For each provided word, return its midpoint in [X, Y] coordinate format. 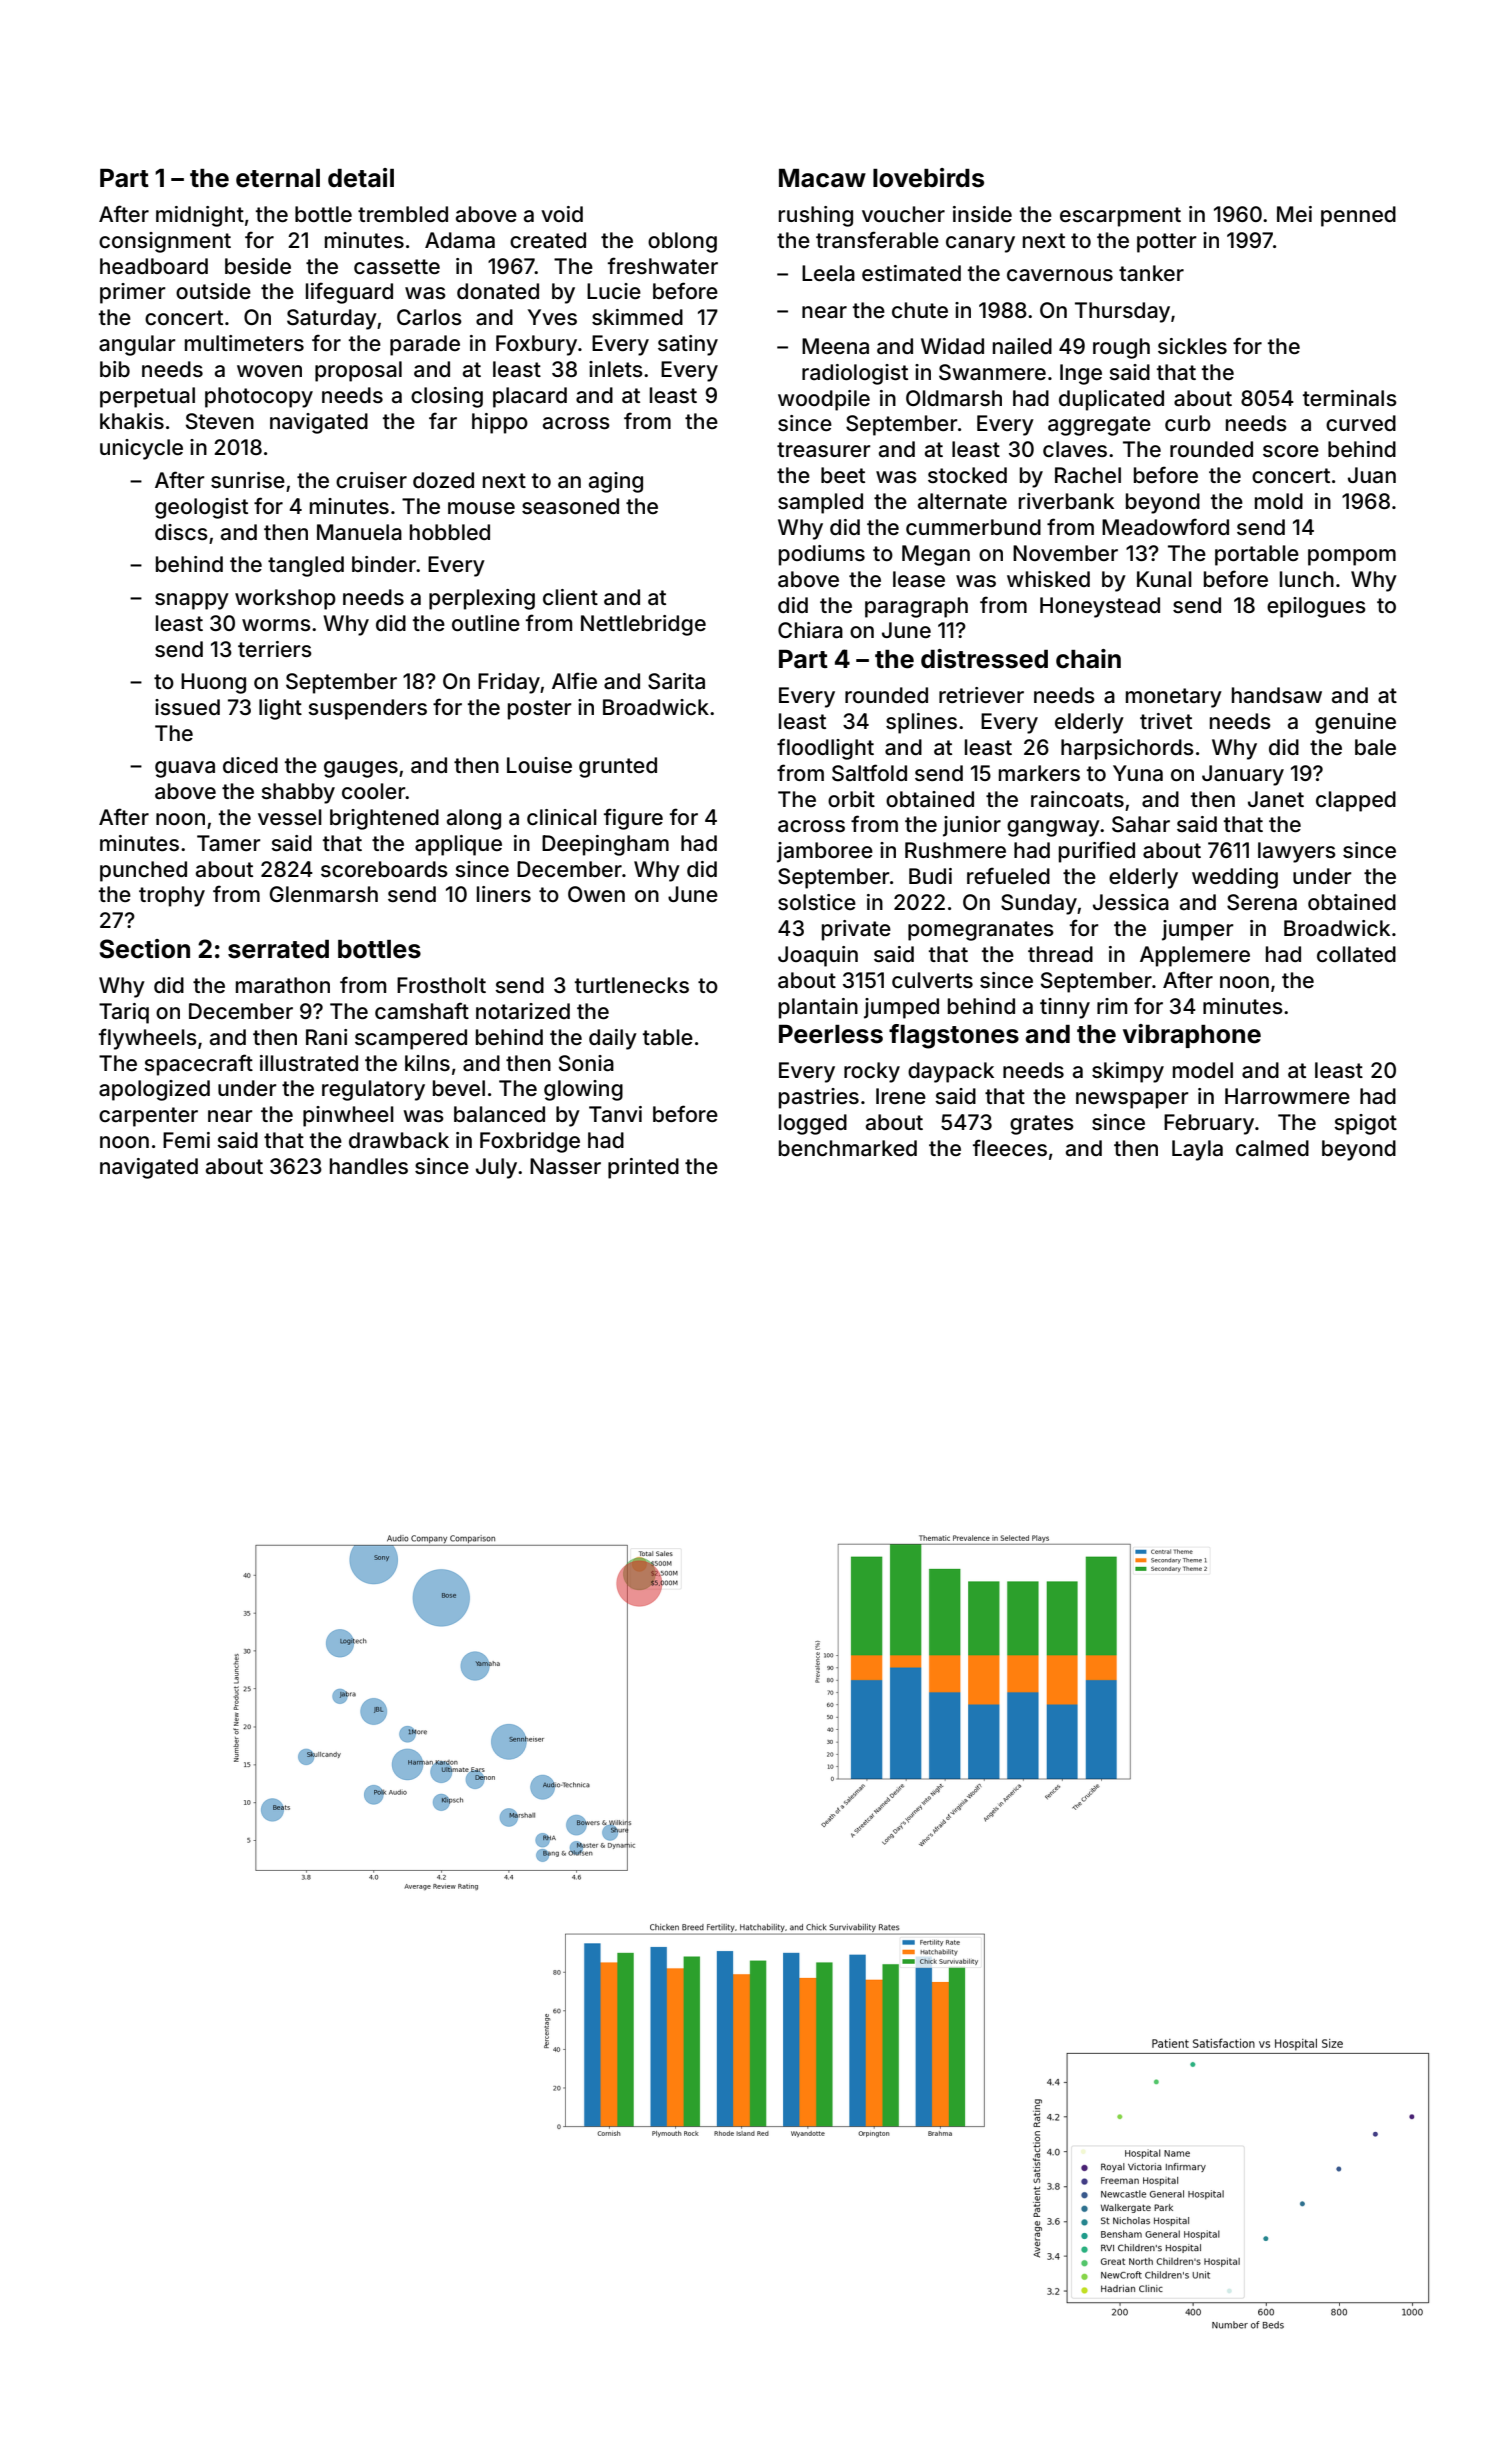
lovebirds [928, 178]
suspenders [367, 709]
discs [181, 532]
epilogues [1316, 607]
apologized [154, 1090]
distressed [984, 659]
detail [361, 178]
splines [921, 723]
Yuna [1138, 773]
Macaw [822, 178]
